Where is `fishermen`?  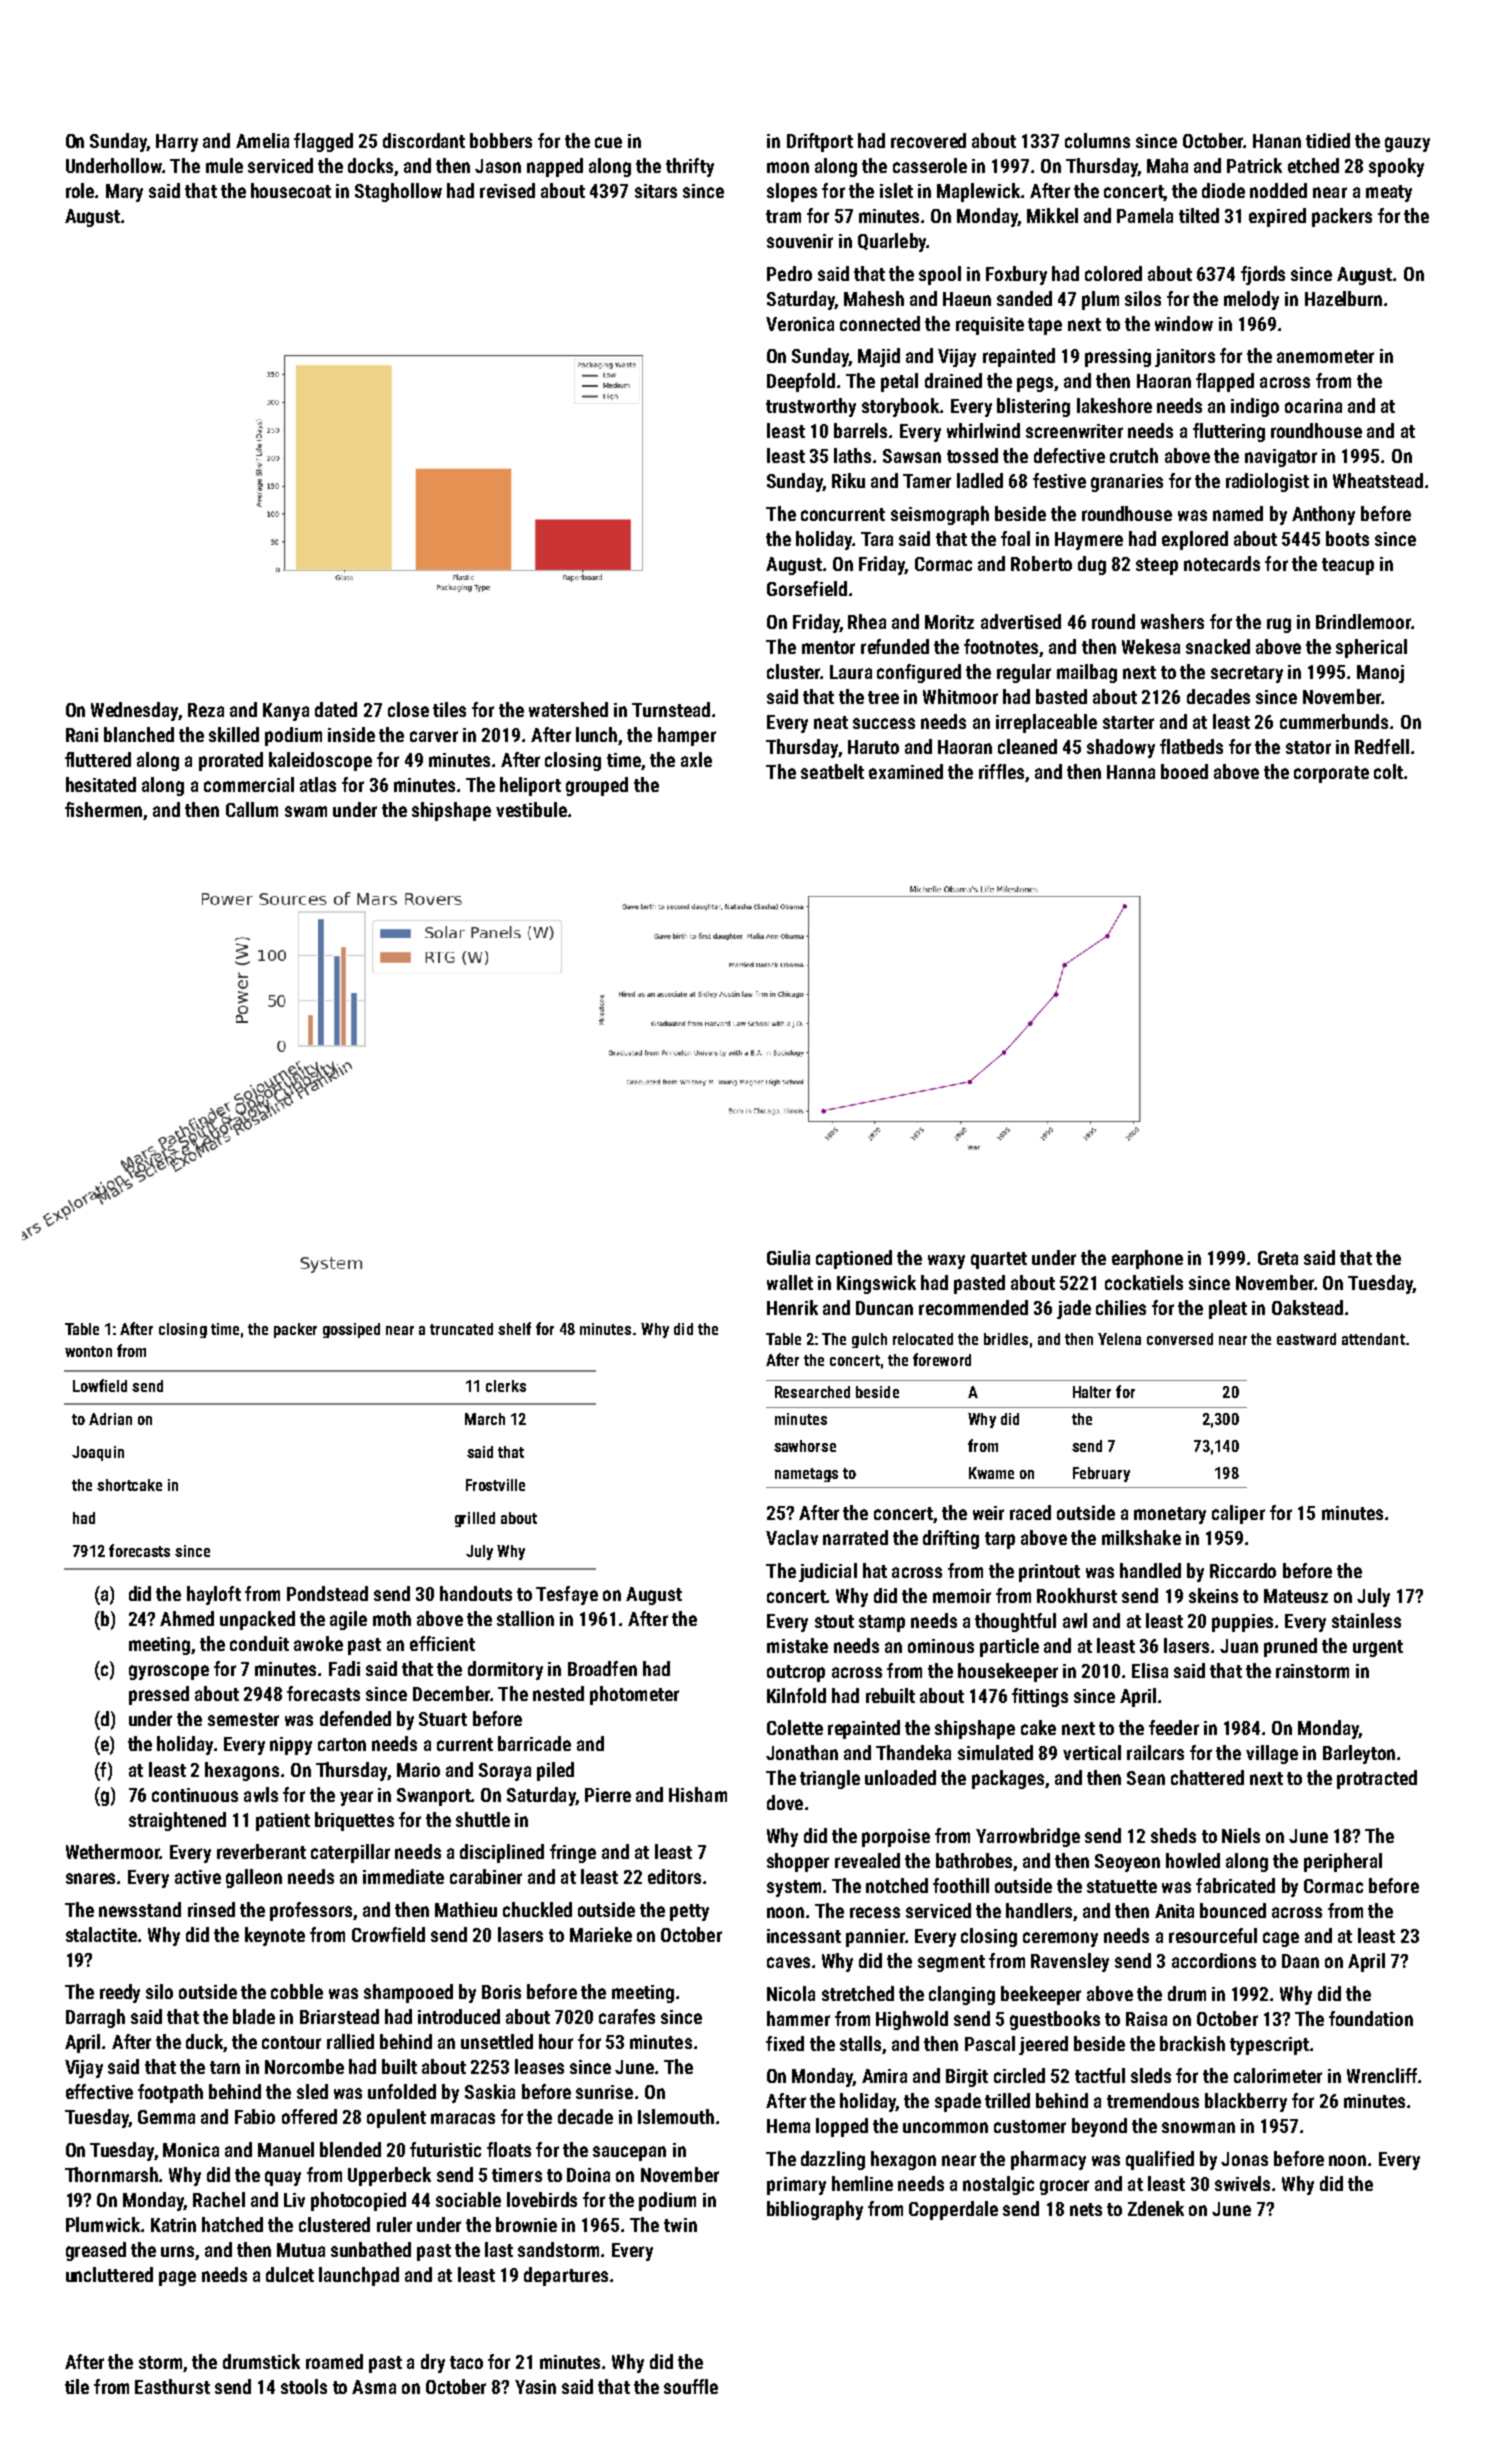 fishermen is located at coordinates (103, 809).
